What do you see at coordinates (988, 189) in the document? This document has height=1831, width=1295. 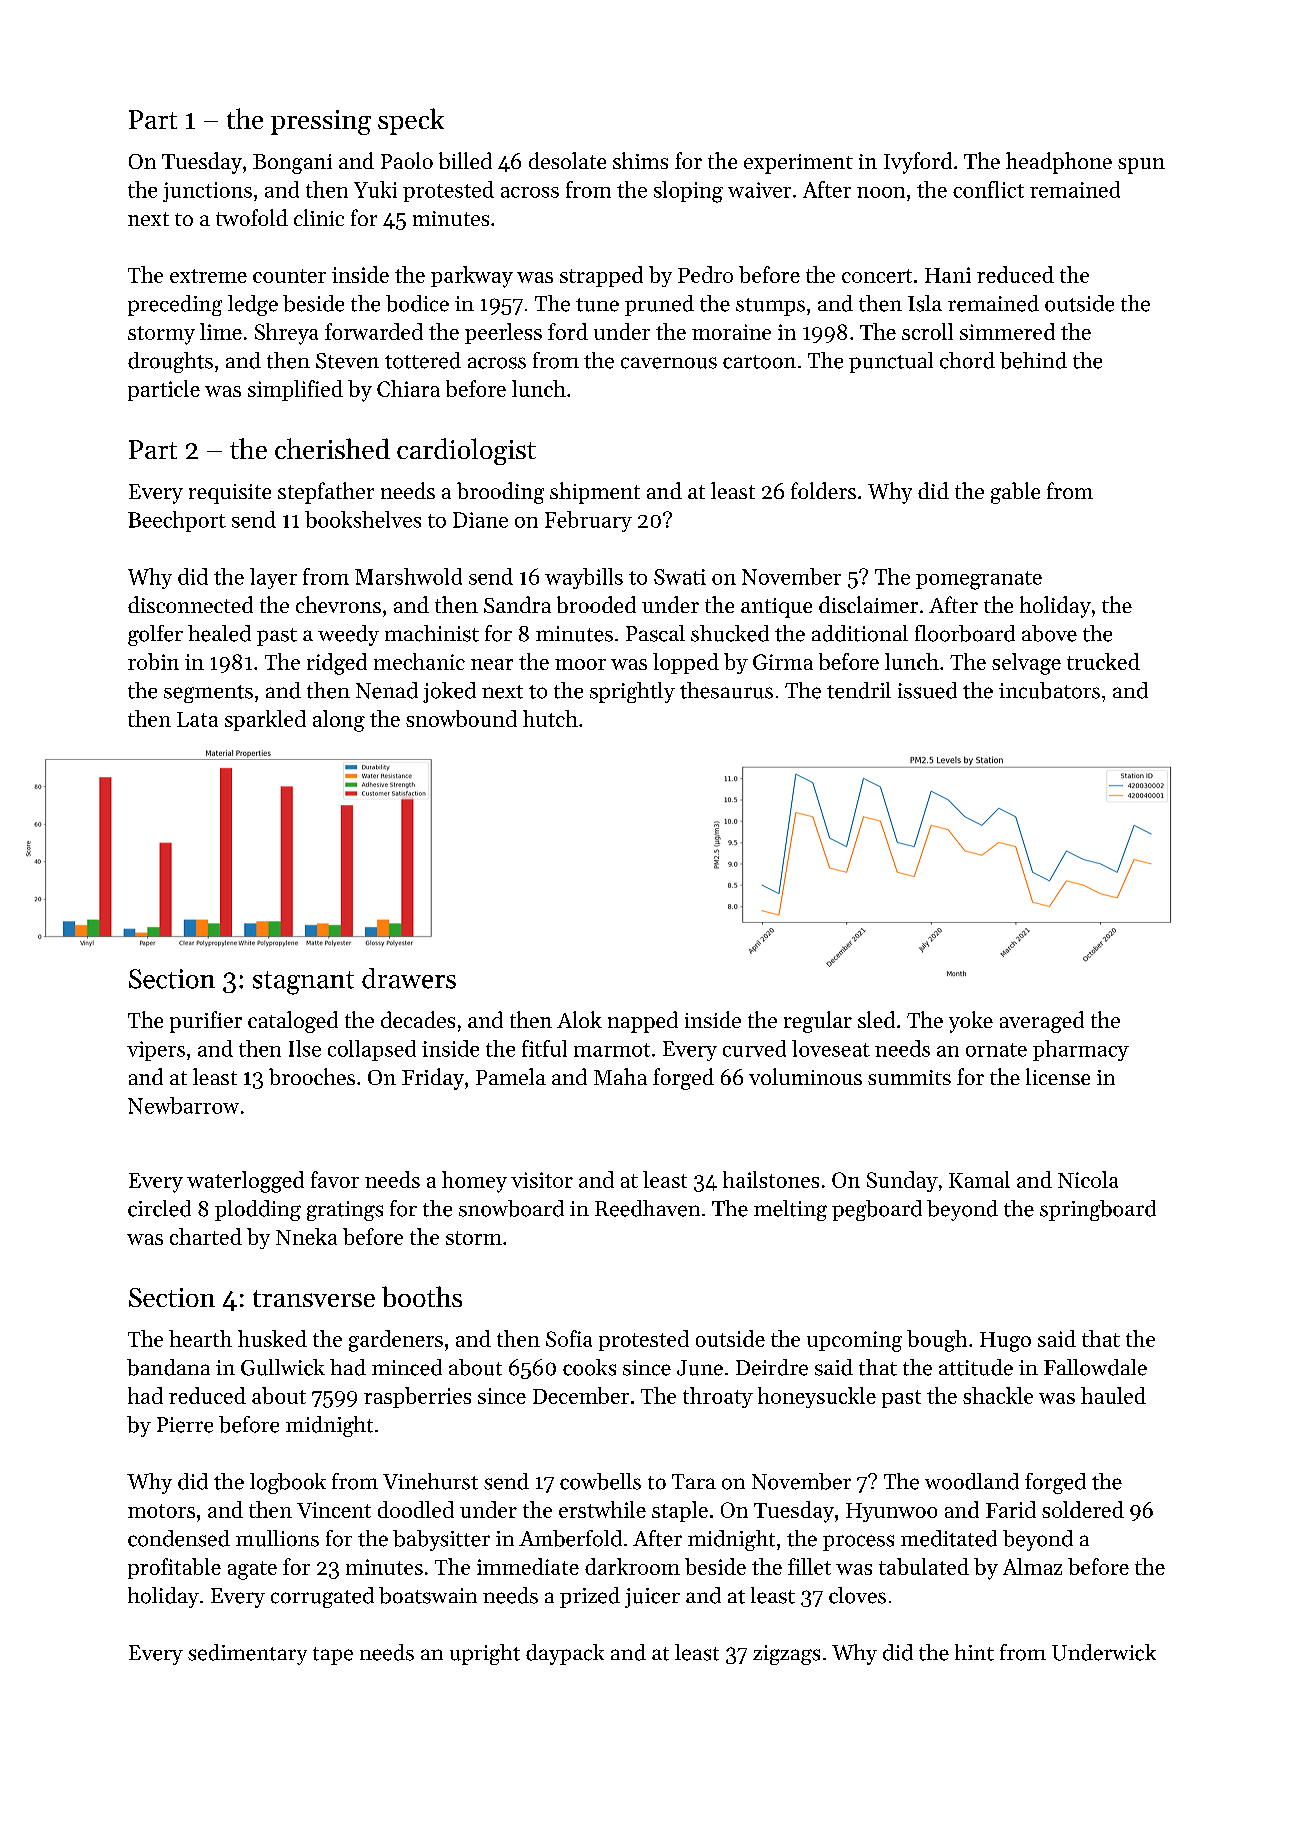 I see `conflict` at bounding box center [988, 189].
